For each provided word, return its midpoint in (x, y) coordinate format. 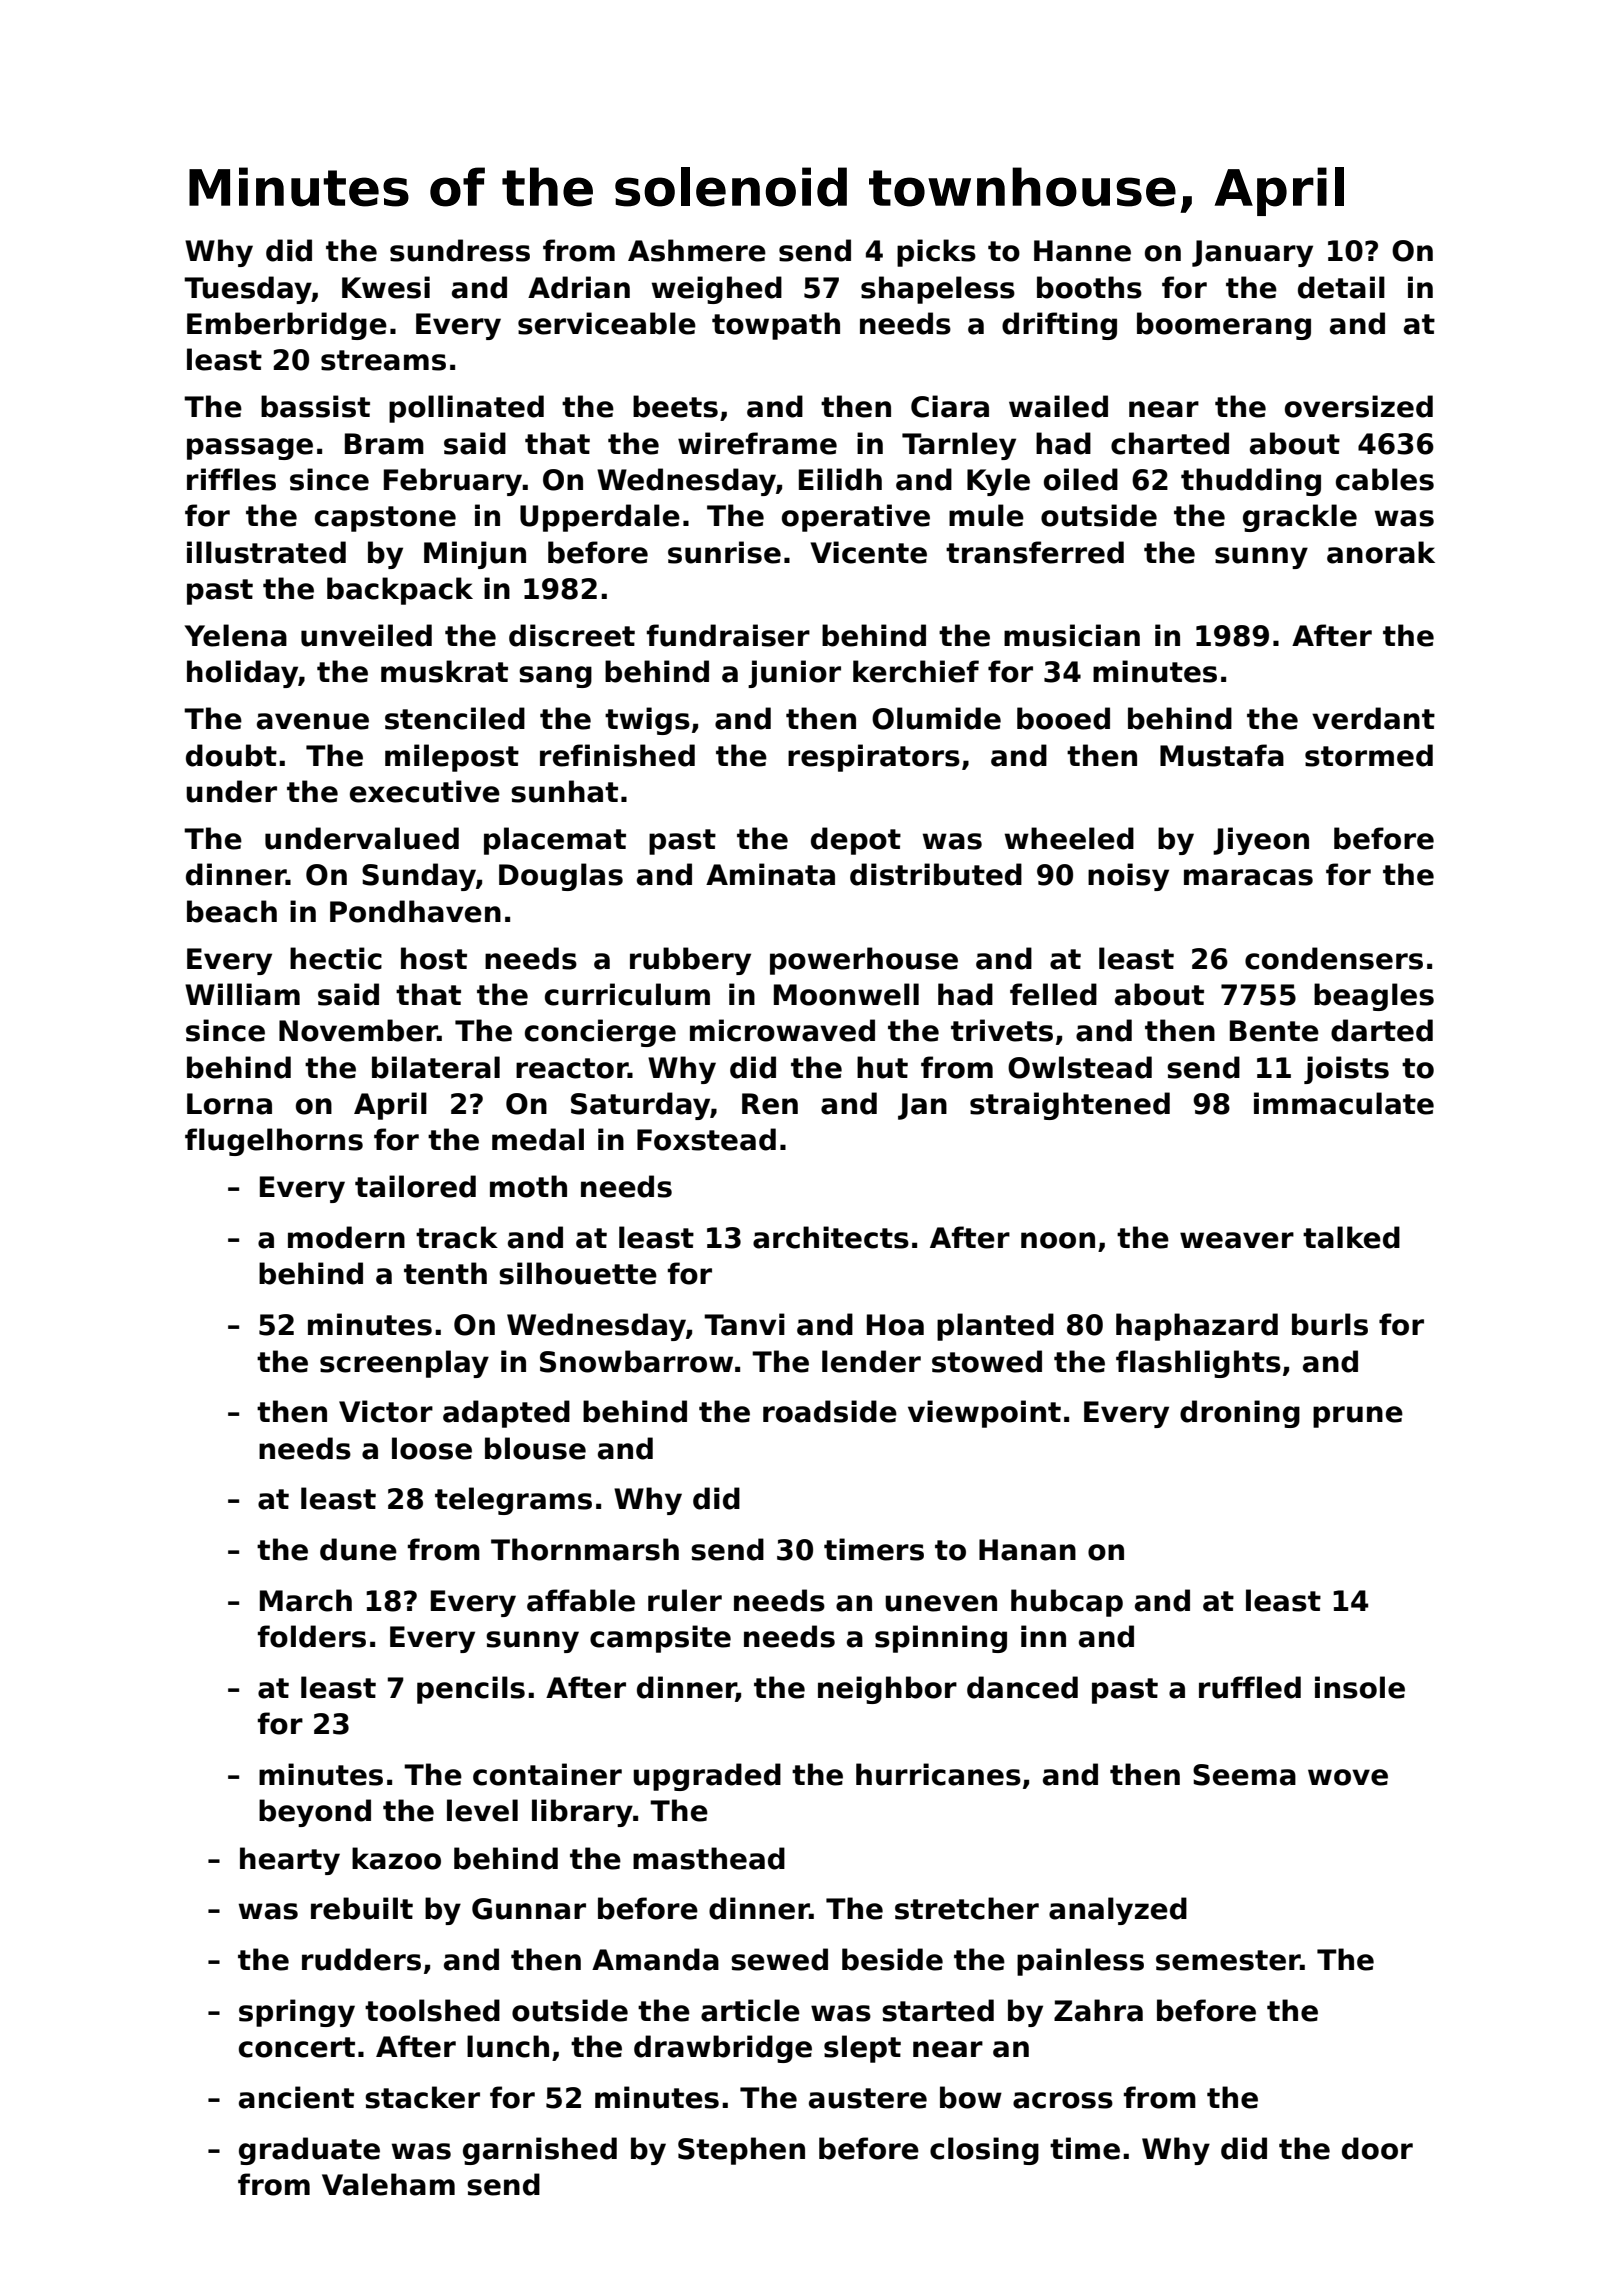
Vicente (868, 552)
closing (984, 2151)
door (1377, 2148)
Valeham (388, 2184)
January (1252, 253)
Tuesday (248, 290)
